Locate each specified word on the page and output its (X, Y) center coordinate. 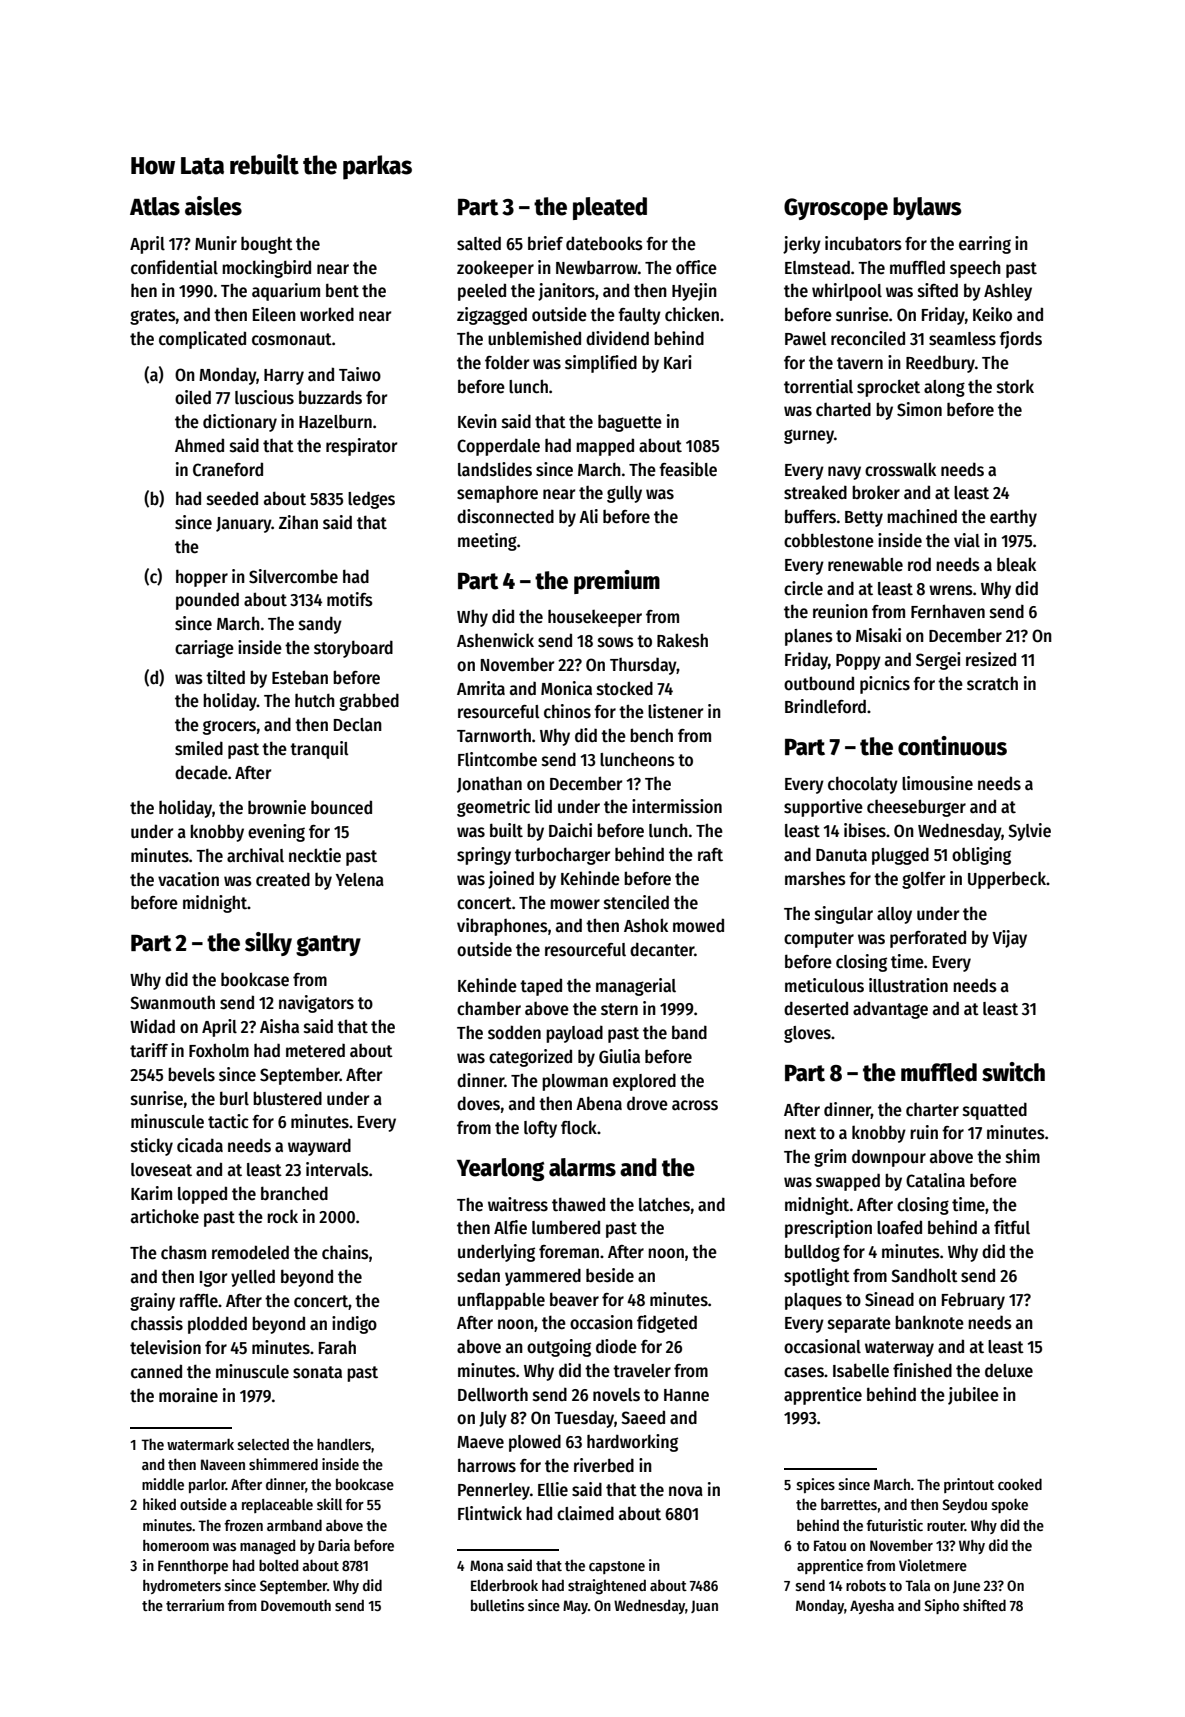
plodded (217, 1325)
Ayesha (872, 1607)
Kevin (477, 421)
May (575, 1607)
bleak (1016, 564)
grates (153, 317)
